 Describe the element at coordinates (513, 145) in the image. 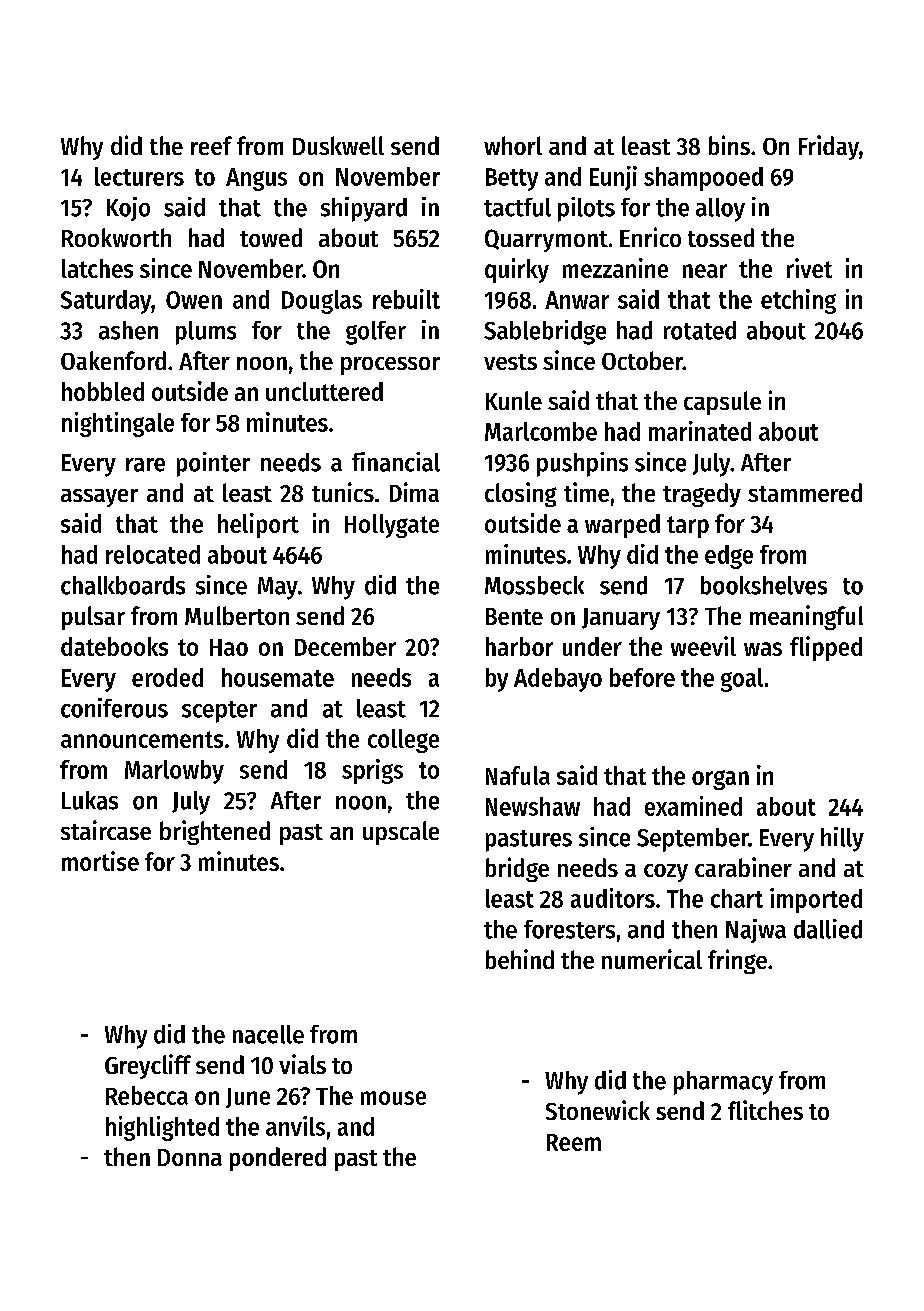

I see `whorl` at that location.
